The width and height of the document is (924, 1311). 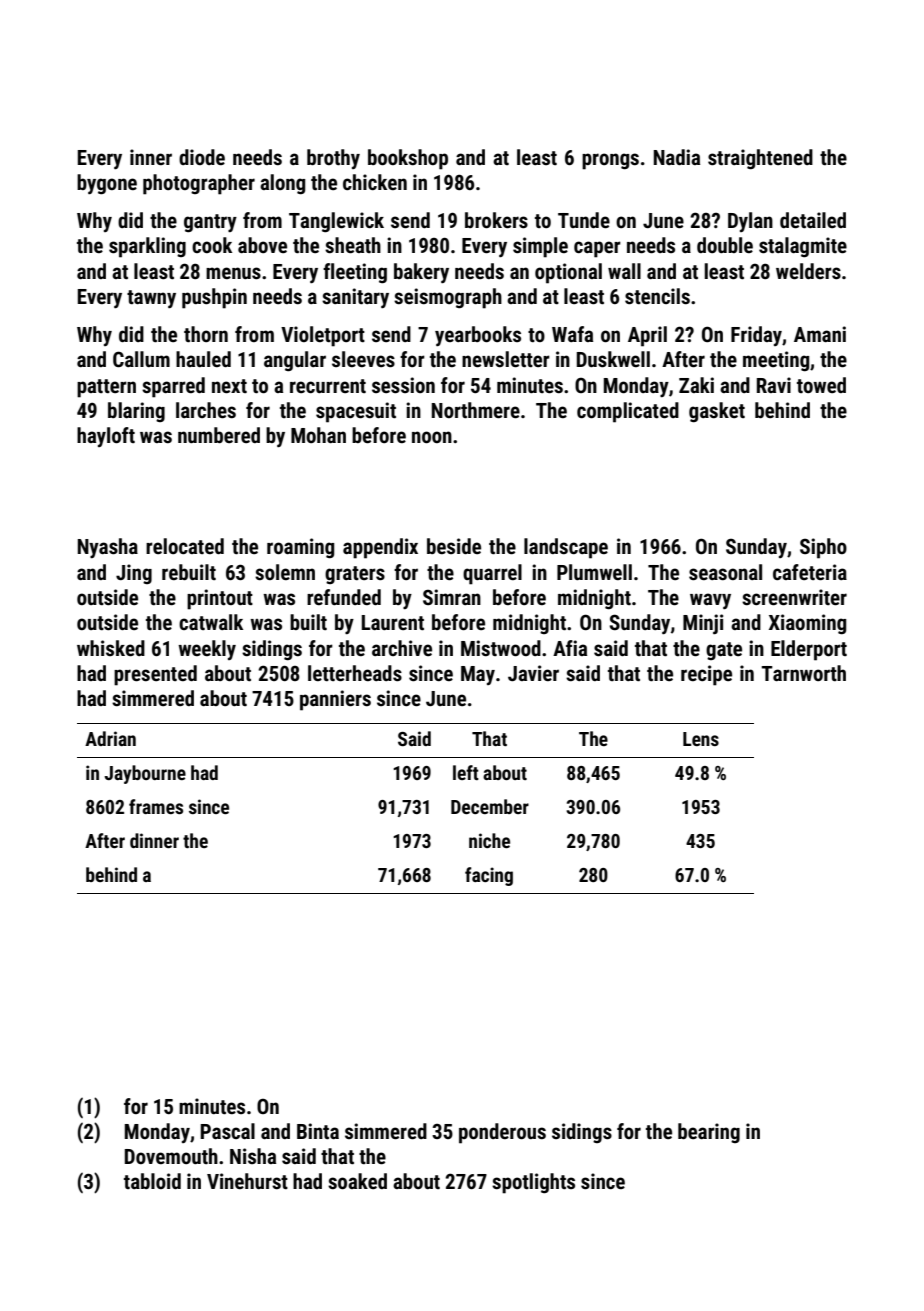 What do you see at coordinates (333, 159) in the document?
I see `brothy` at bounding box center [333, 159].
